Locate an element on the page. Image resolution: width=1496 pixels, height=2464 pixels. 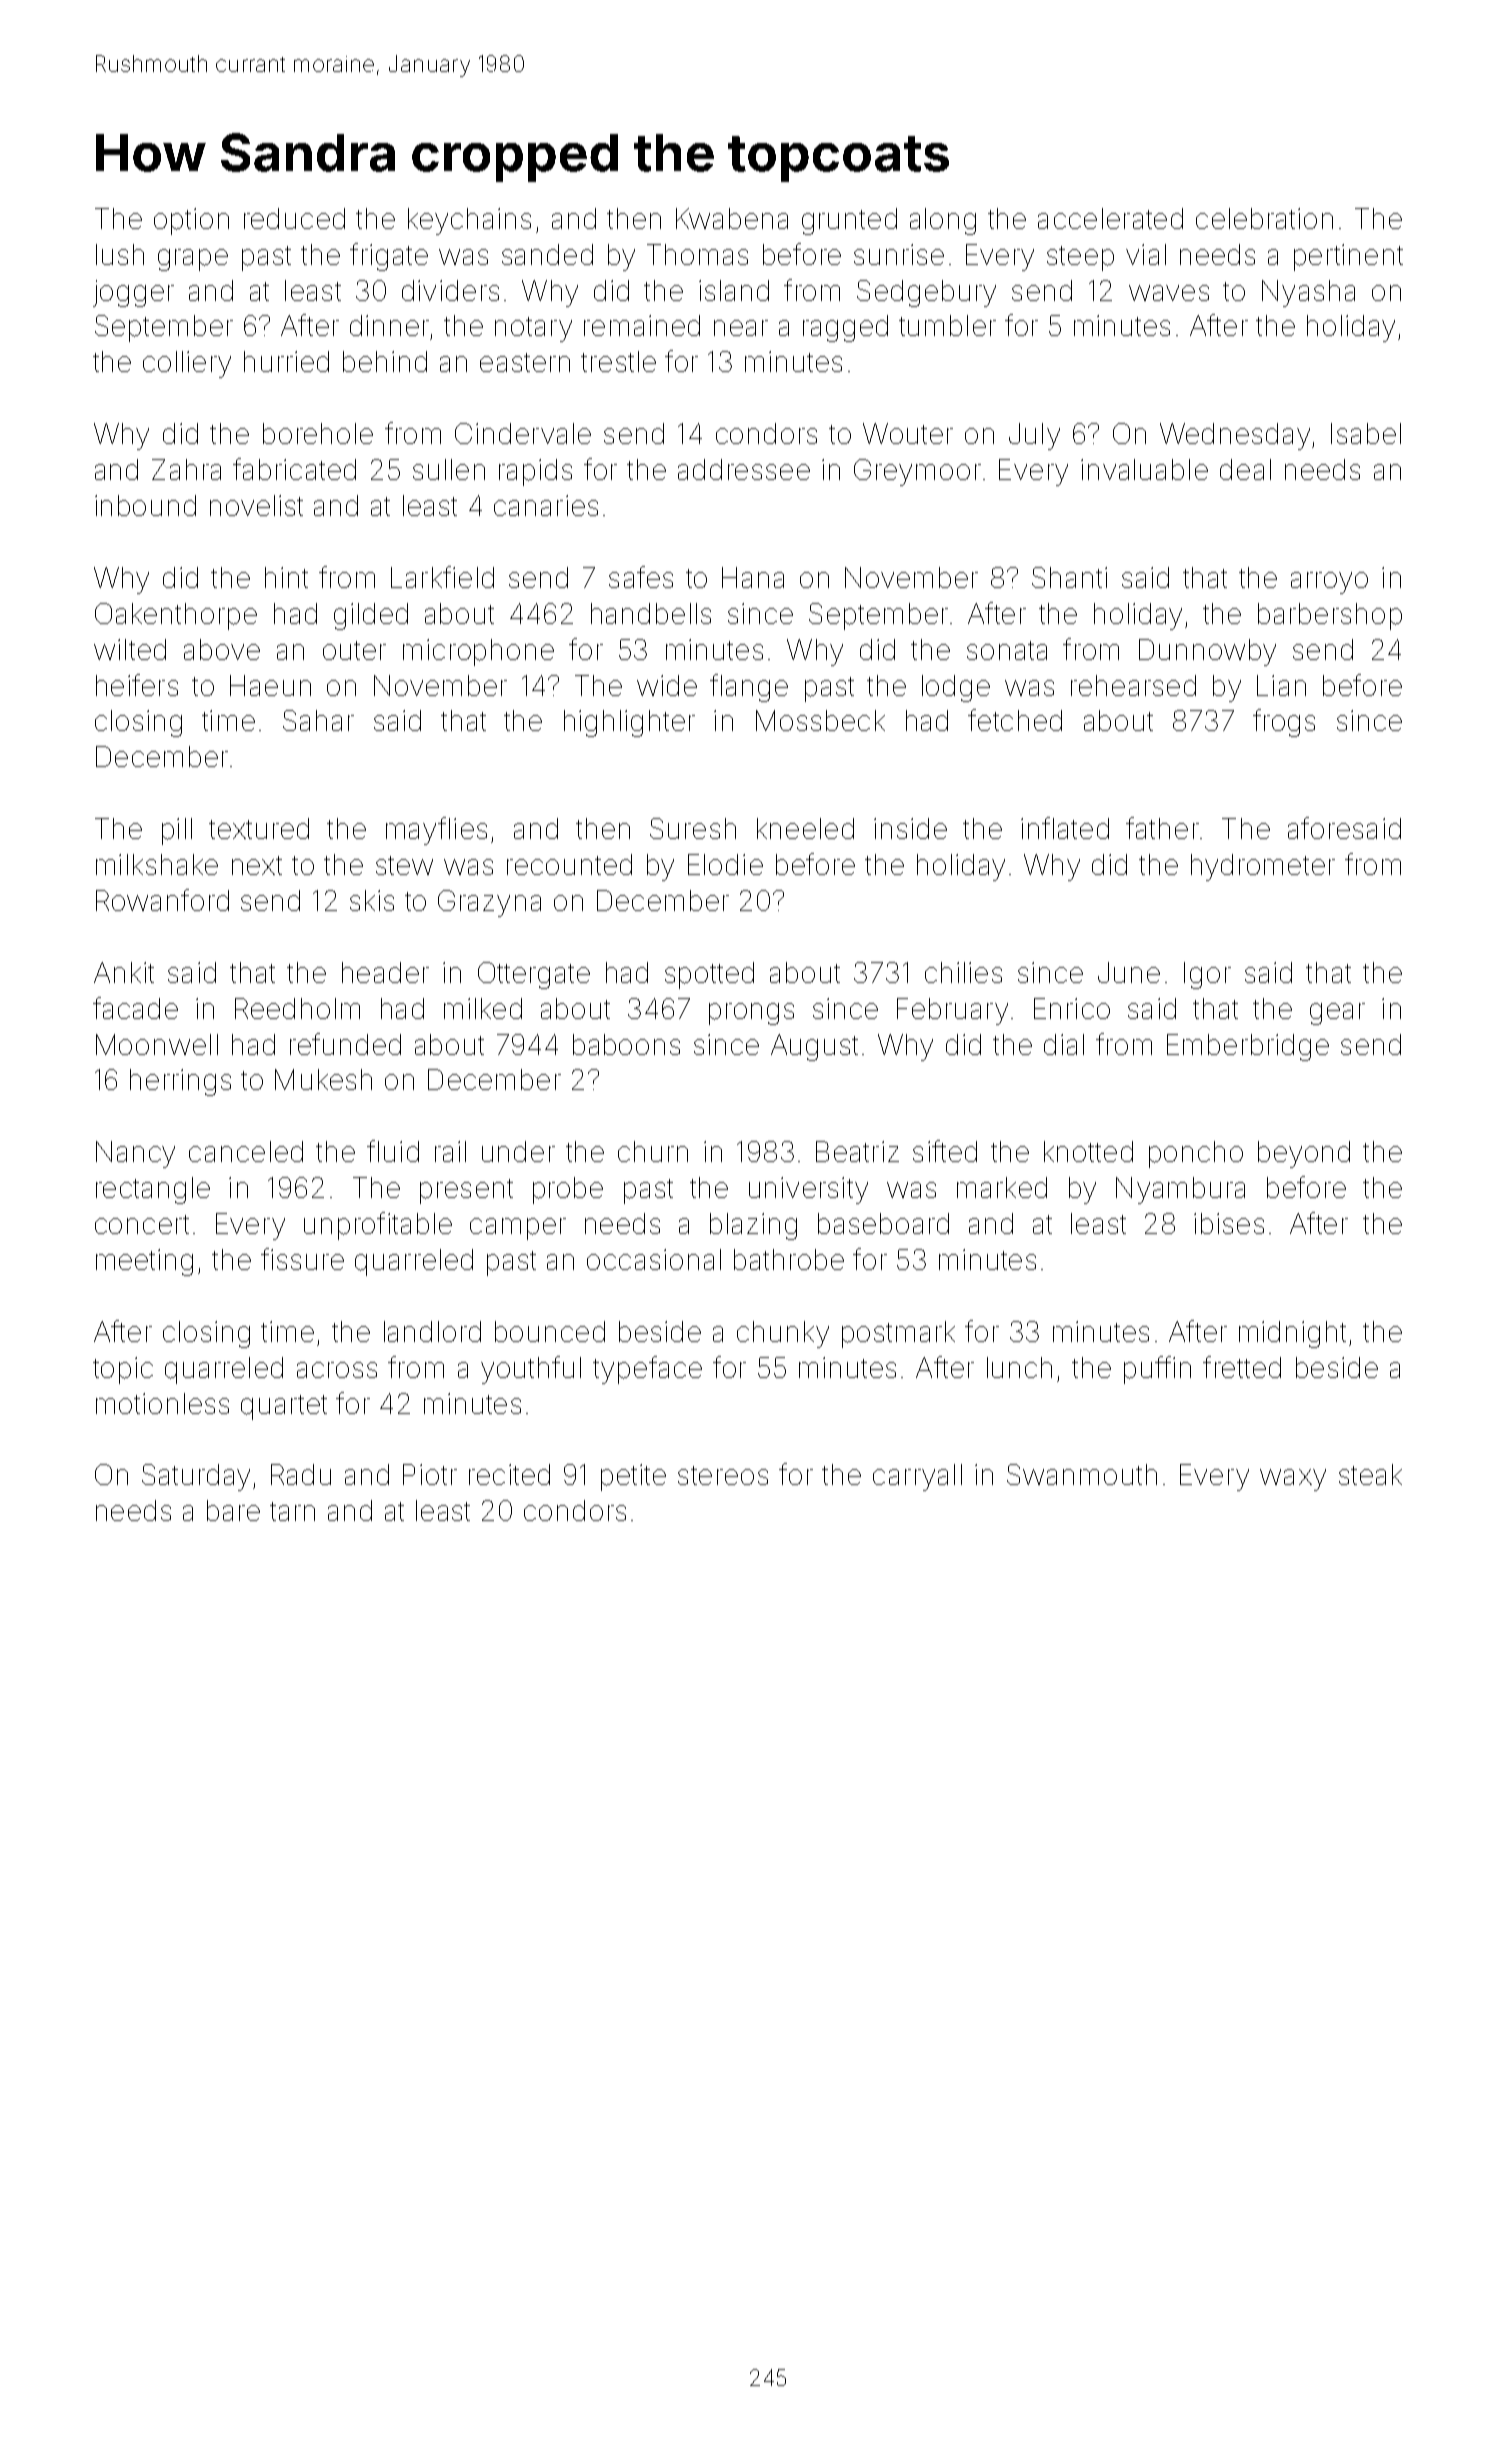
arroyo is located at coordinates (1329, 583).
